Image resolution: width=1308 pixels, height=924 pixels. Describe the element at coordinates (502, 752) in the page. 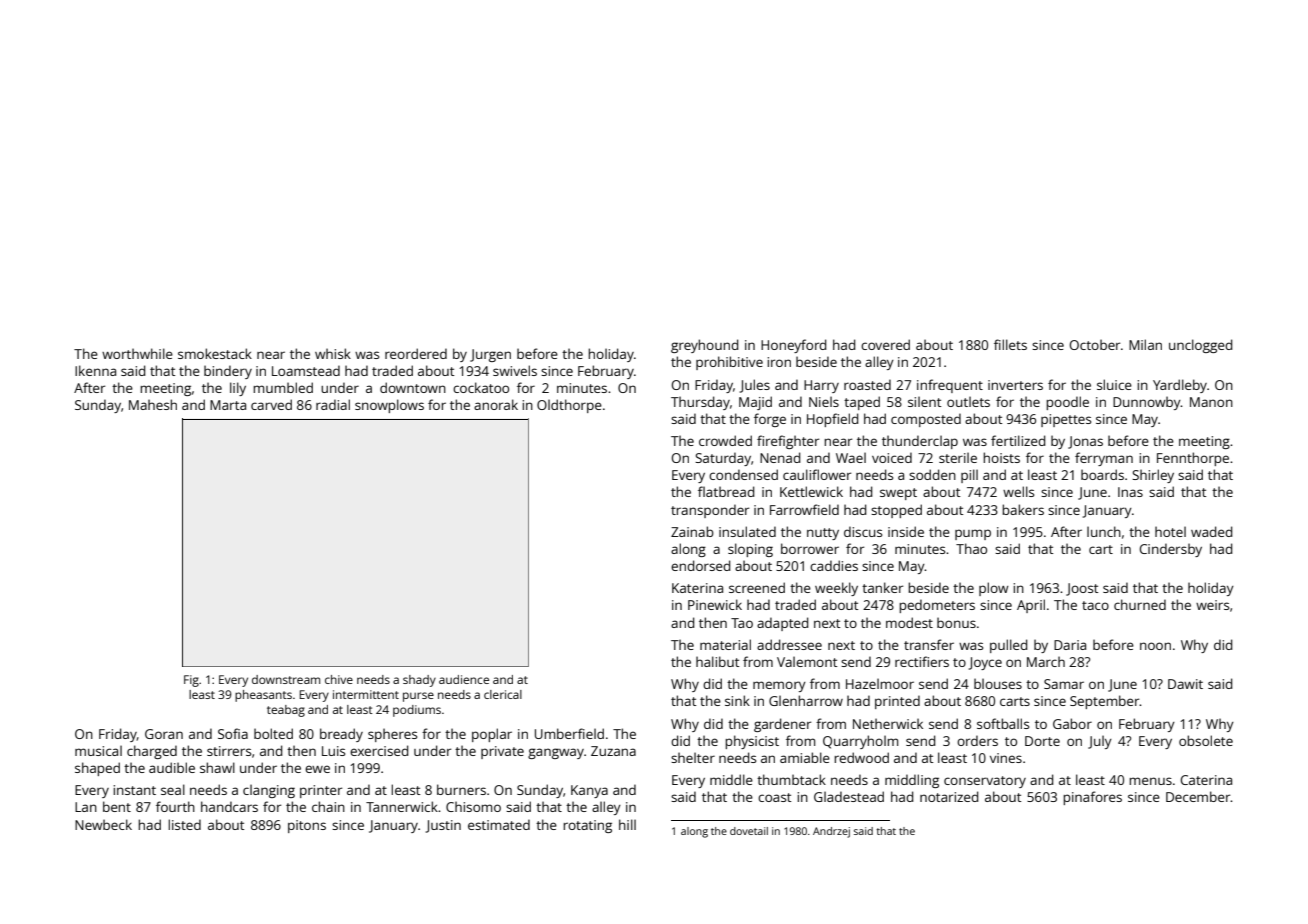

I see `private` at that location.
